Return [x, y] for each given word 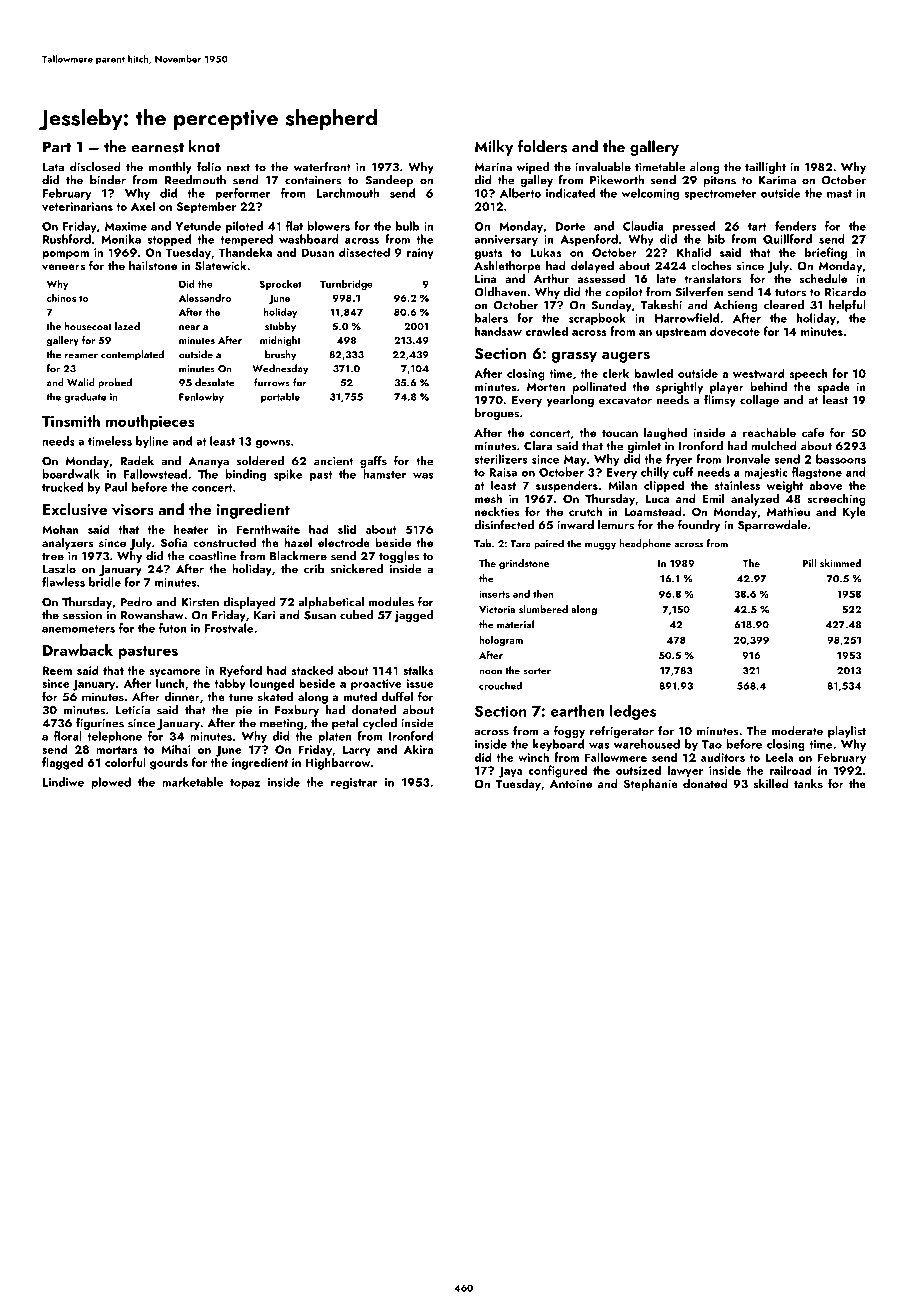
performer [243, 194]
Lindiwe [63, 782]
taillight [765, 168]
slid [347, 529]
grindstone [524, 564]
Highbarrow [338, 763]
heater [191, 529]
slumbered [543, 609]
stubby [280, 327]
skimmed [840, 563]
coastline [212, 556]
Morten [546, 387]
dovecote [735, 331]
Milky [494, 148]
